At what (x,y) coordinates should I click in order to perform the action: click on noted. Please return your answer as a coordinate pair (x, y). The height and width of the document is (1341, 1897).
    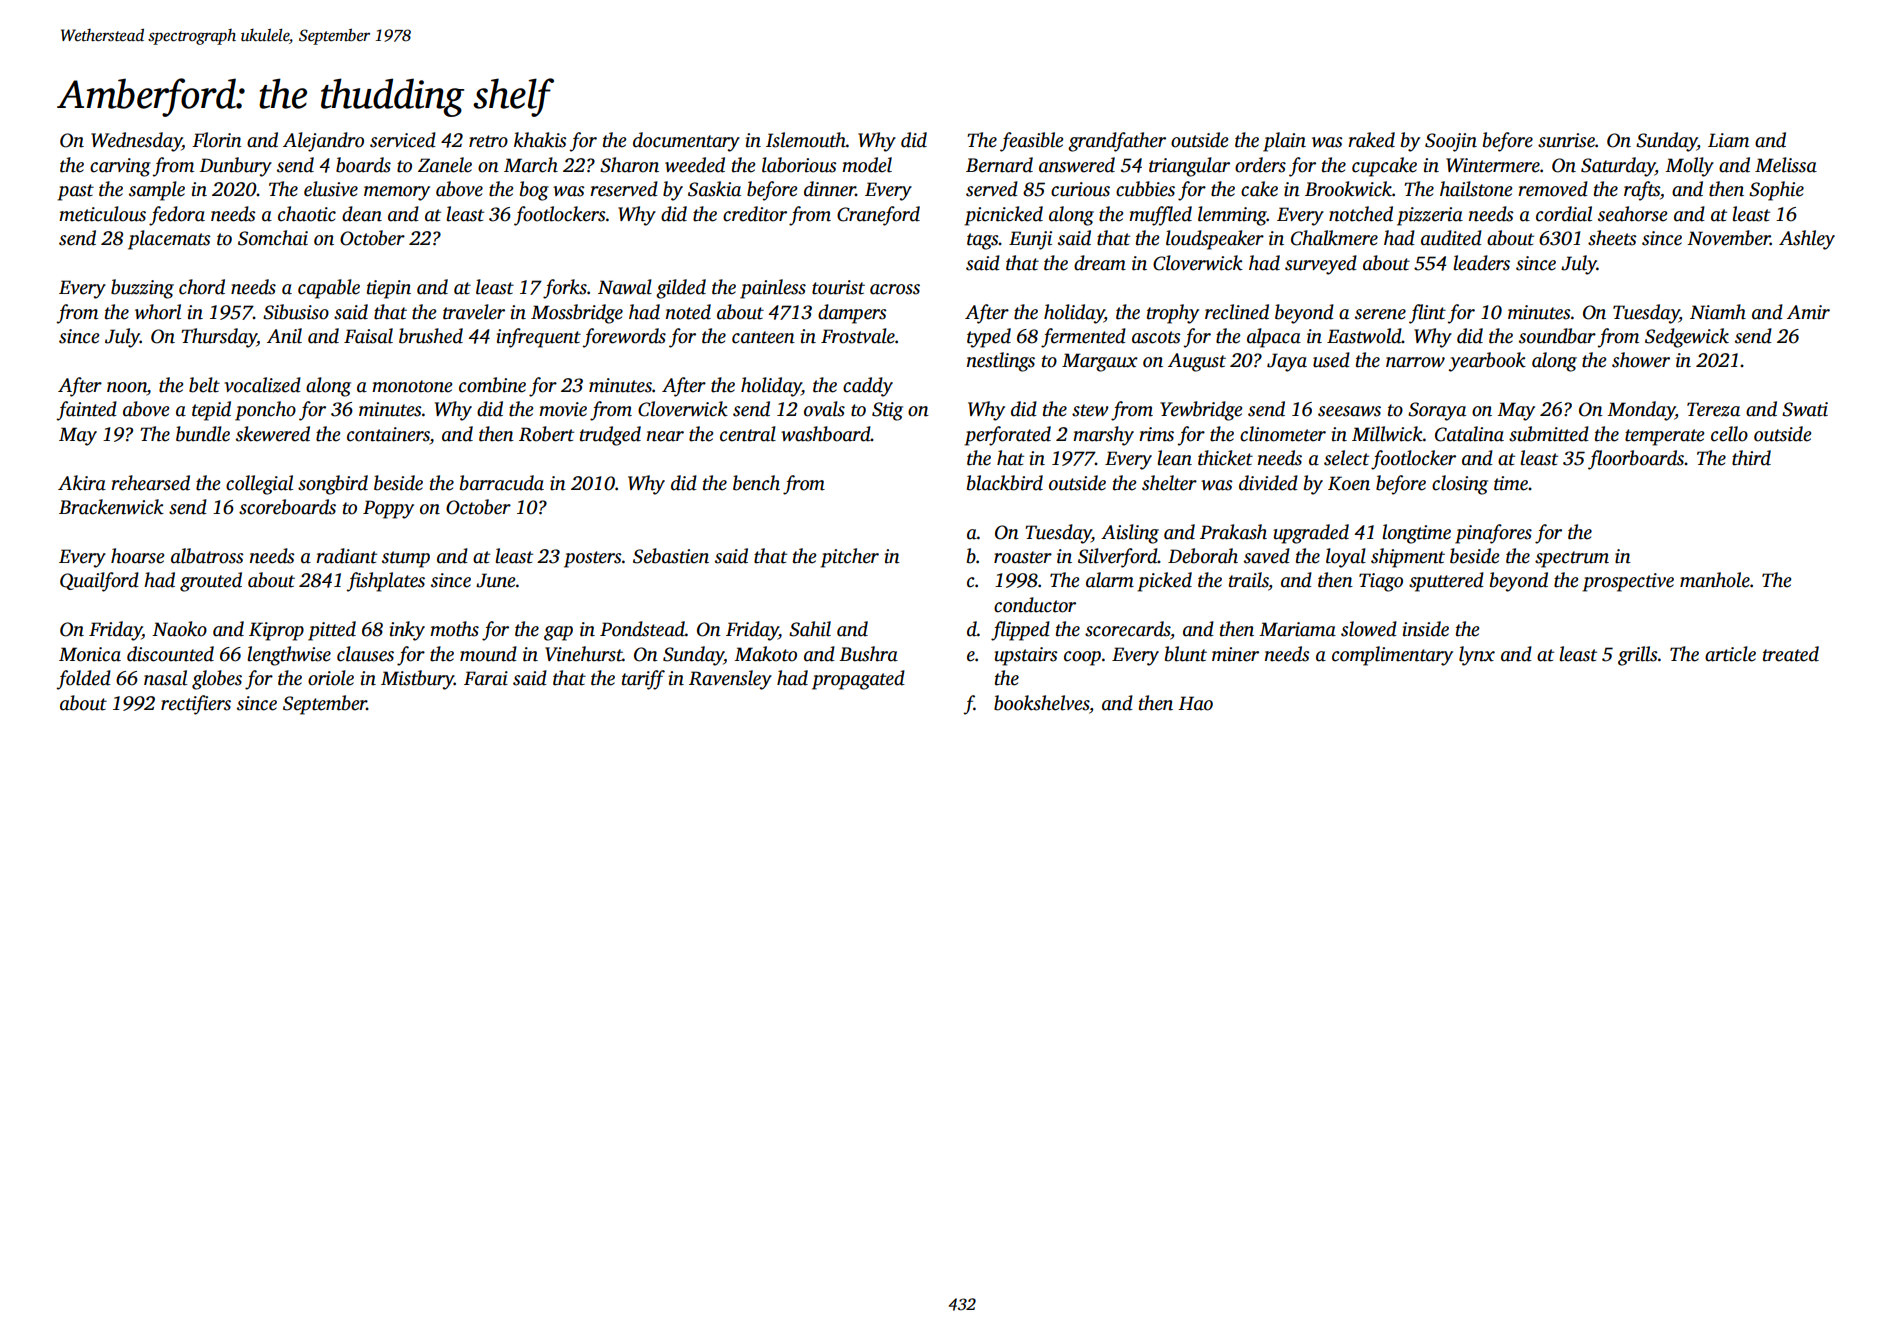
    Looking at the image, I should click on (688, 312).
